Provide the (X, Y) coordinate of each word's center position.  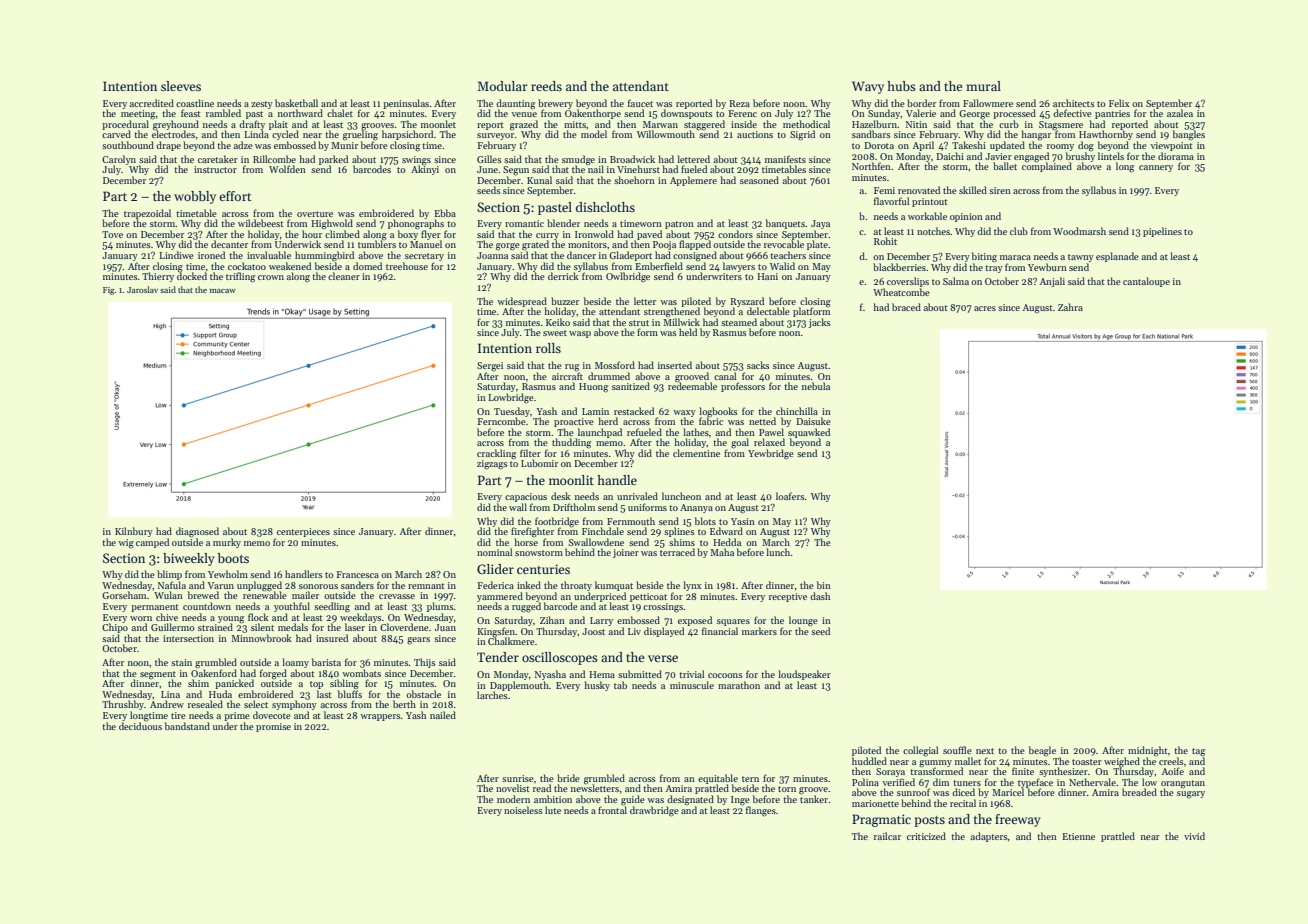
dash (820, 596)
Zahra (1070, 307)
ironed (211, 255)
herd (608, 421)
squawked (809, 433)
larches (492, 695)
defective (1072, 113)
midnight (1148, 751)
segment (158, 675)
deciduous (140, 726)
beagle (1042, 751)
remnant (426, 586)
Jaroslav (142, 289)
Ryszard (747, 302)
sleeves (181, 86)
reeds (546, 86)
